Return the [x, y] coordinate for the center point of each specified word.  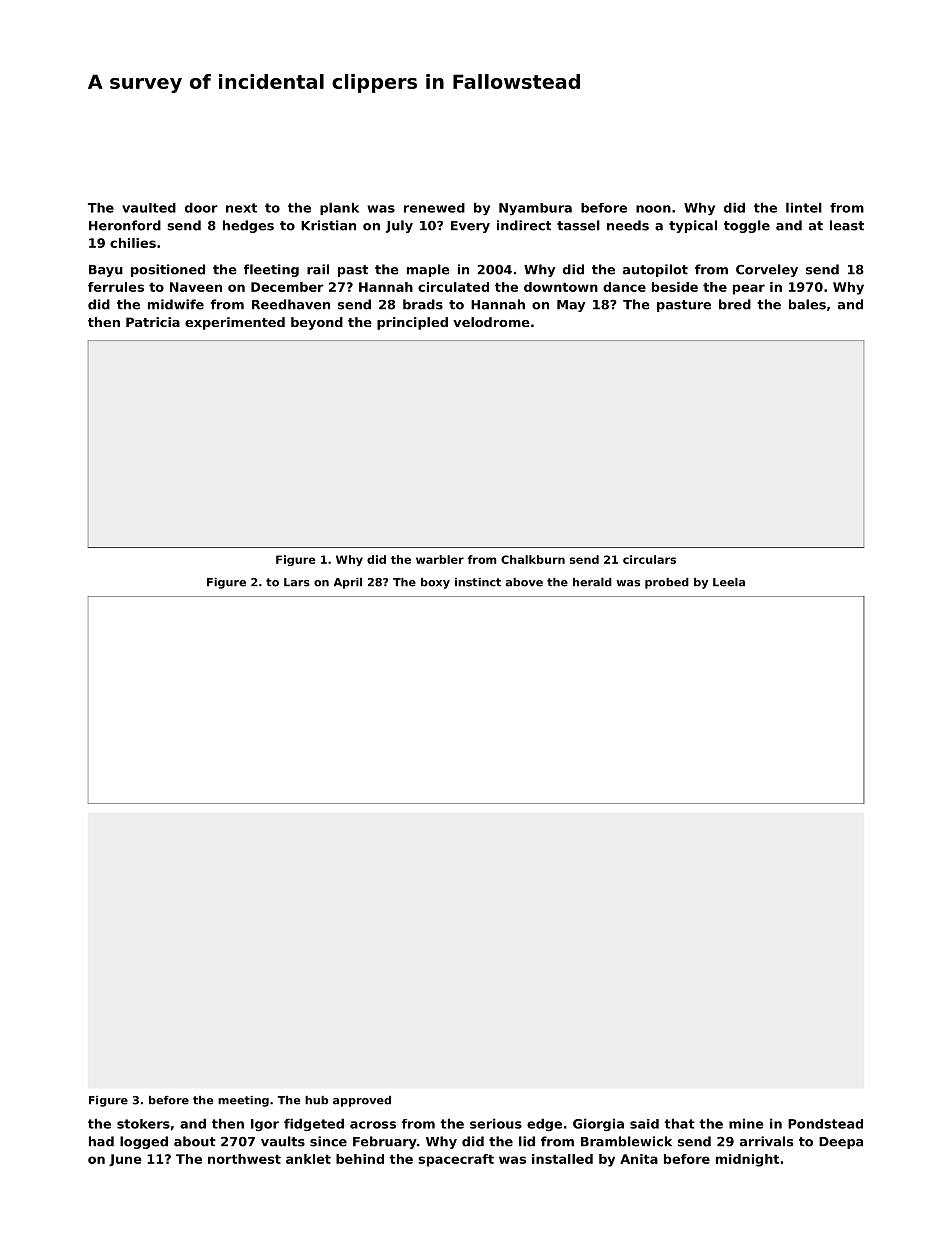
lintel [804, 207]
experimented [235, 323]
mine [746, 1123]
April [348, 583]
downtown [561, 287]
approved [362, 1101]
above [524, 582]
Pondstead [825, 1124]
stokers [143, 1124]
